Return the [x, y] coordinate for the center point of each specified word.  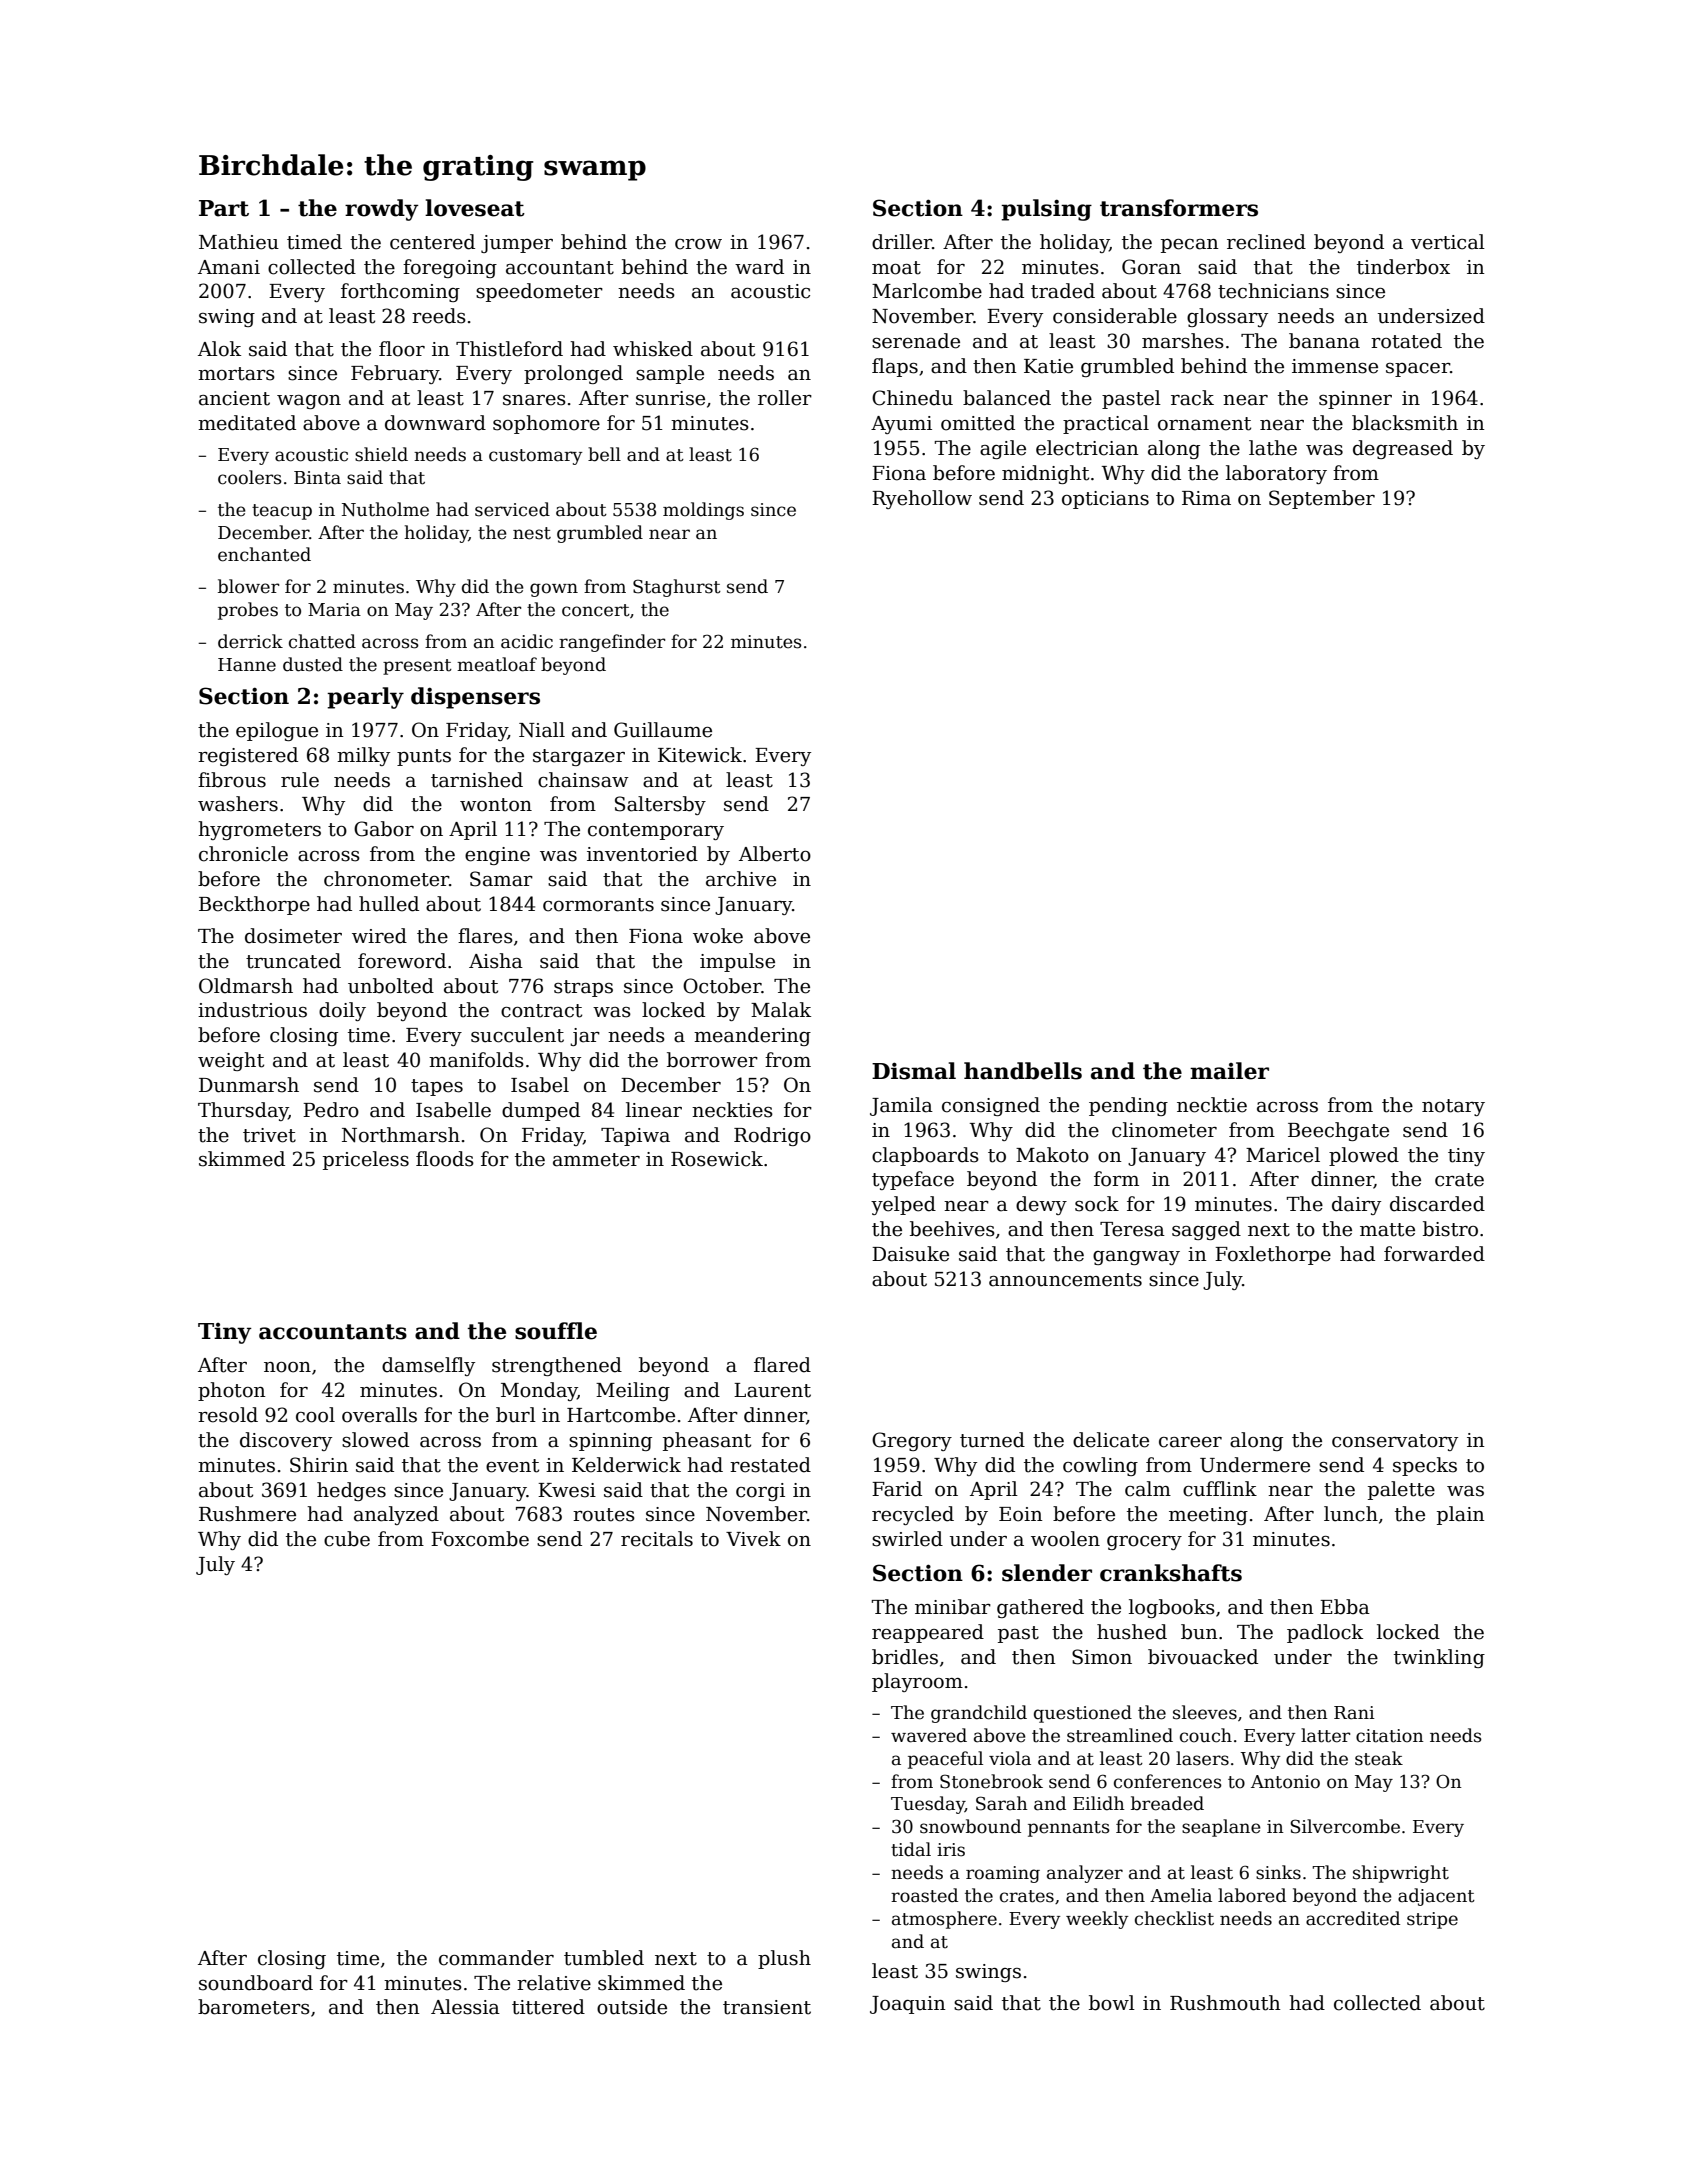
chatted [322, 641]
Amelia [1181, 1895]
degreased [1403, 449]
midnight [1045, 474]
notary [1453, 1107]
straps [583, 988]
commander [496, 1958]
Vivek [753, 1539]
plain [1461, 1515]
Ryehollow [922, 499]
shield [381, 454]
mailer [1229, 1071]
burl [516, 1415]
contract [541, 1011]
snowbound [970, 1826]
